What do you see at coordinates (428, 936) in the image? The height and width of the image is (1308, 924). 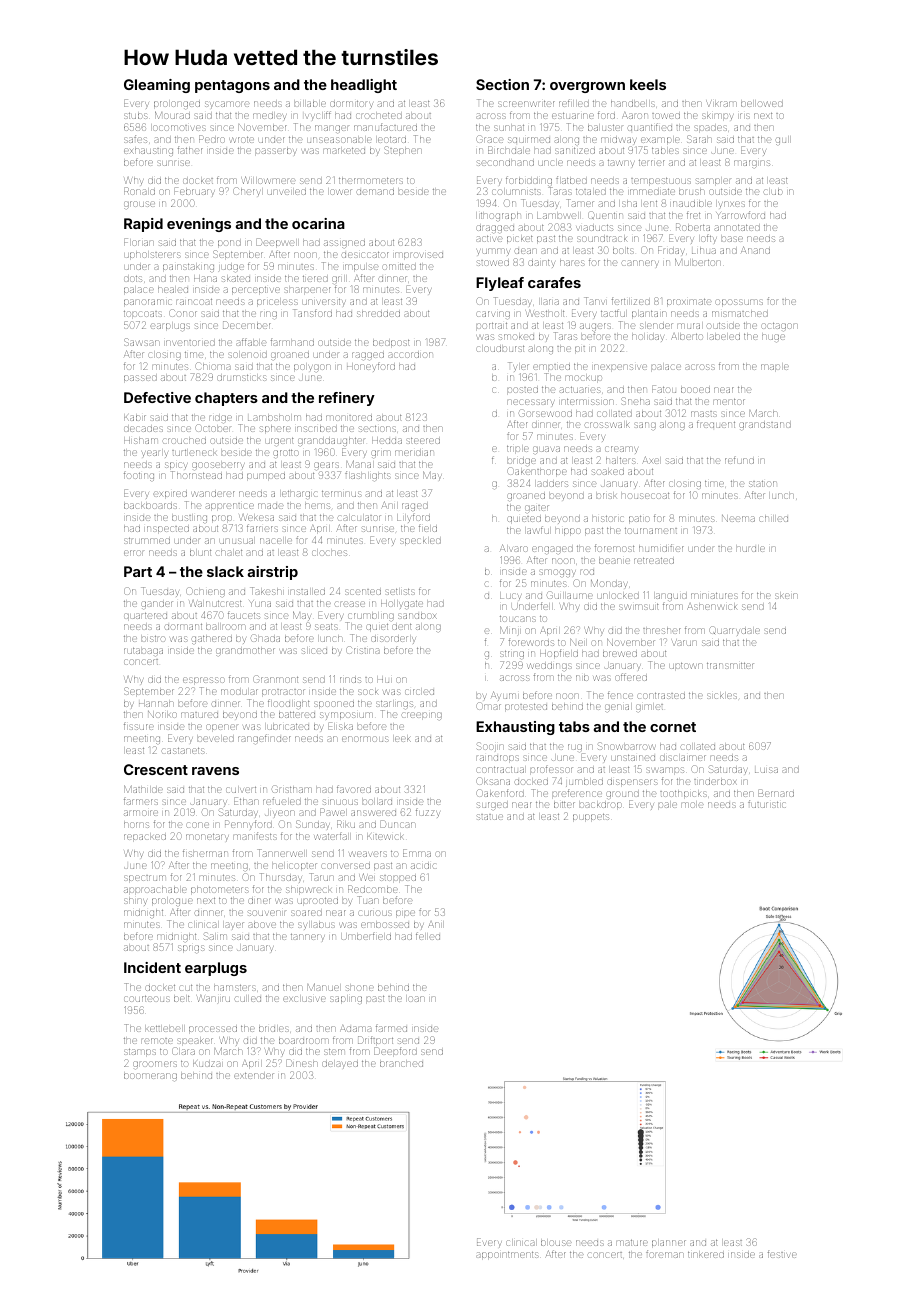 I see `felled` at bounding box center [428, 936].
